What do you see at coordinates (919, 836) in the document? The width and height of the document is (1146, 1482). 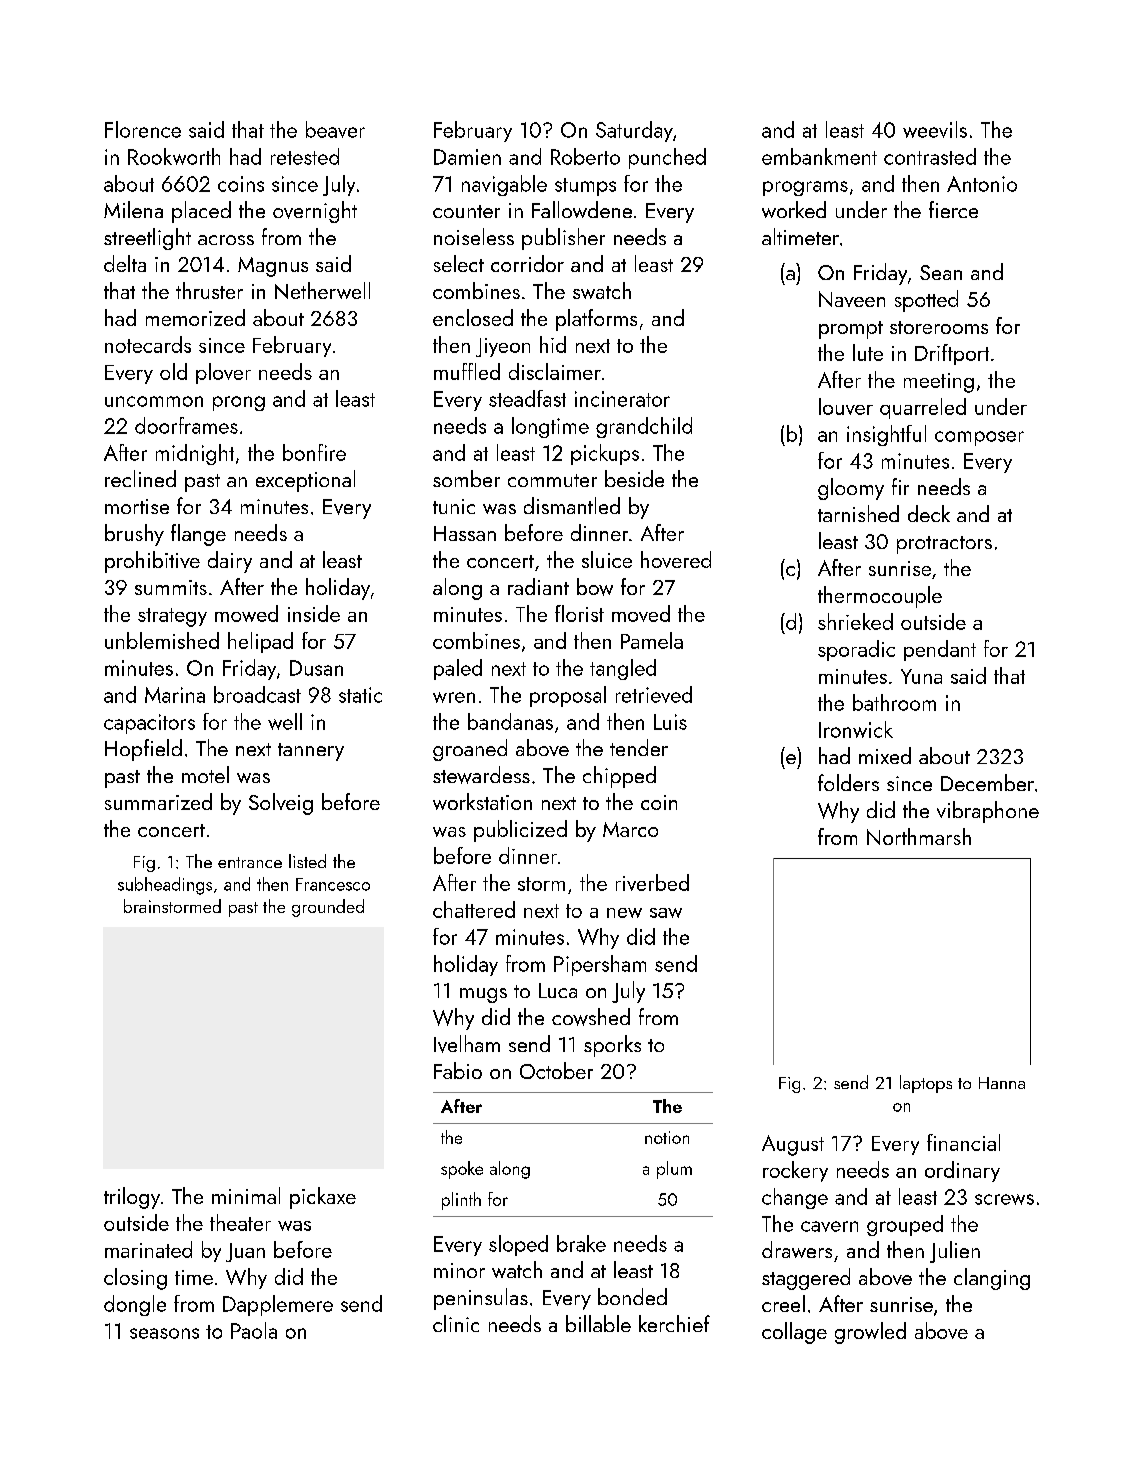 I see `Northmarsh` at bounding box center [919, 836].
